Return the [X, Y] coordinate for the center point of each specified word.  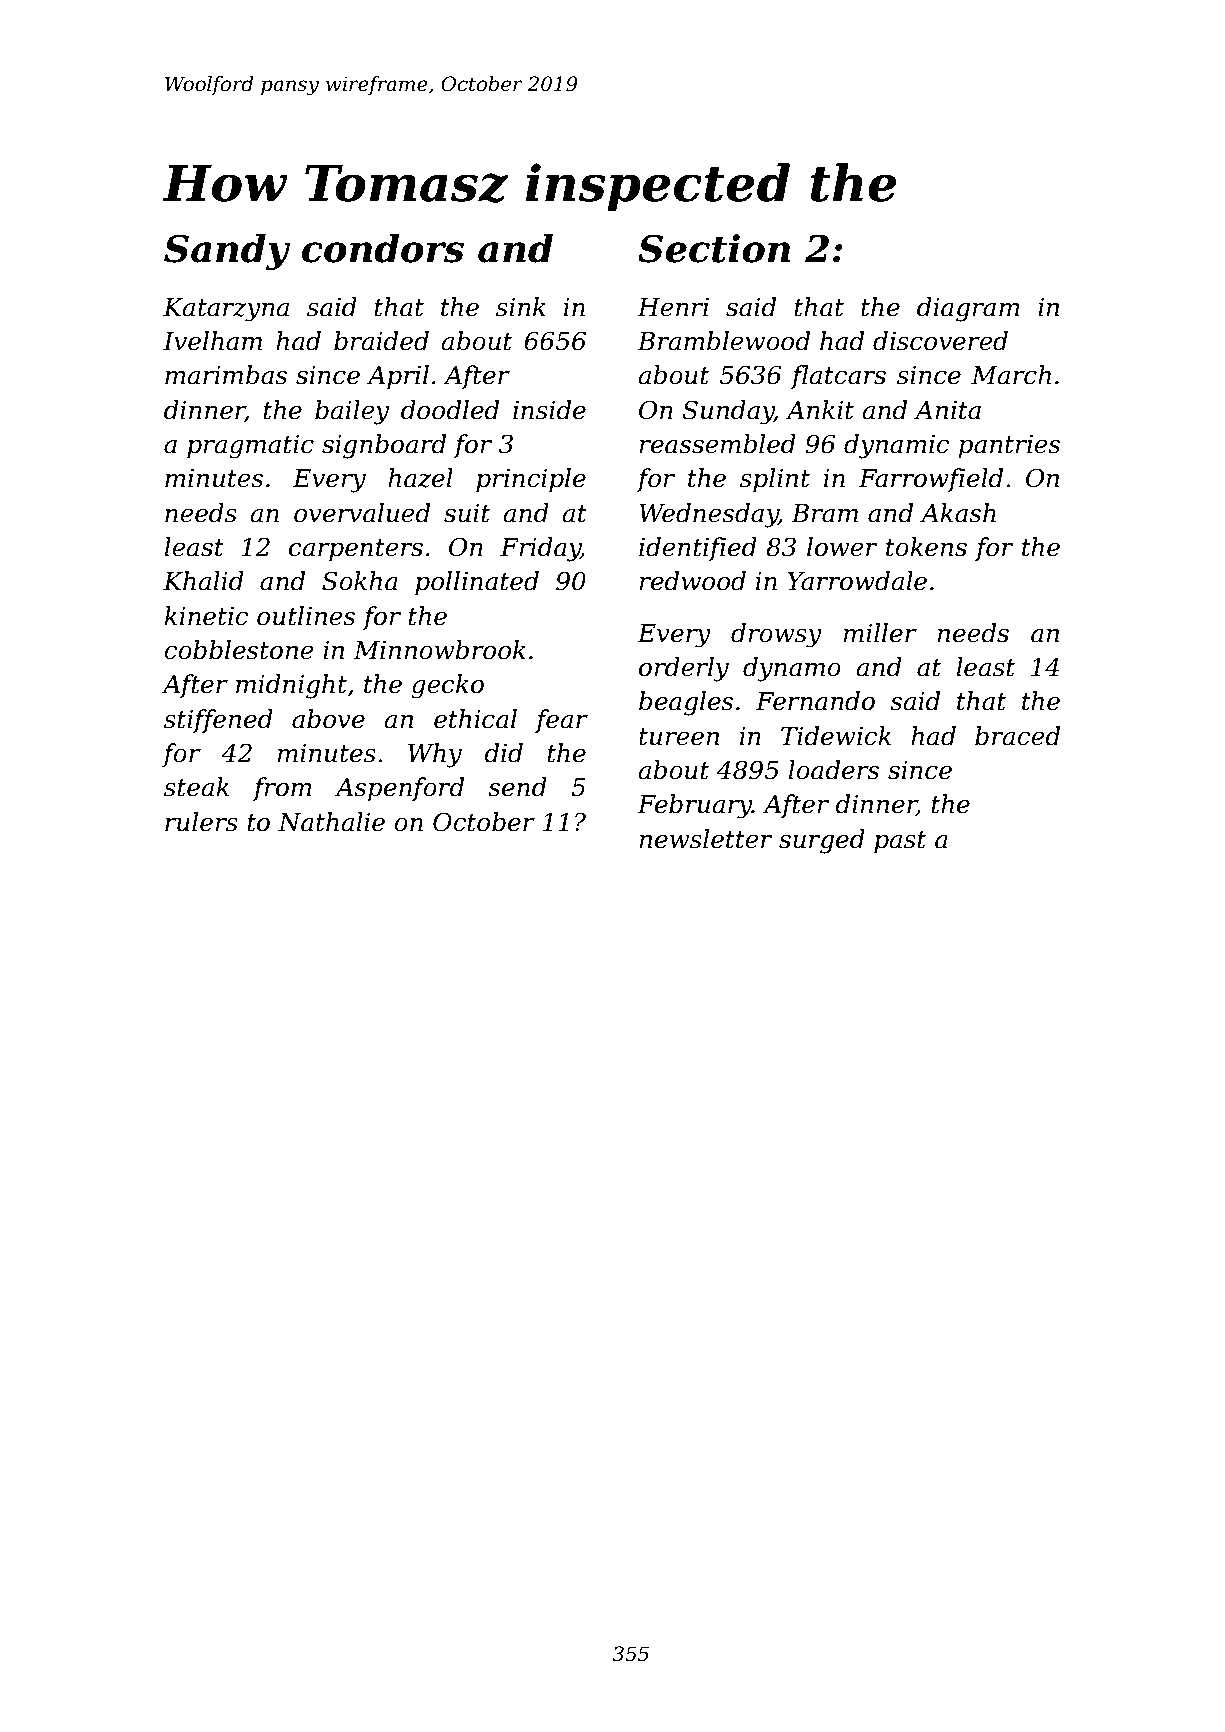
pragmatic [250, 447]
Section [714, 248]
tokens [926, 547]
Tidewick [836, 736]
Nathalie [331, 822]
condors [383, 248]
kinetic [206, 616]
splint [775, 480]
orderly [684, 669]
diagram [968, 309]
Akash [958, 513]
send [517, 787]
